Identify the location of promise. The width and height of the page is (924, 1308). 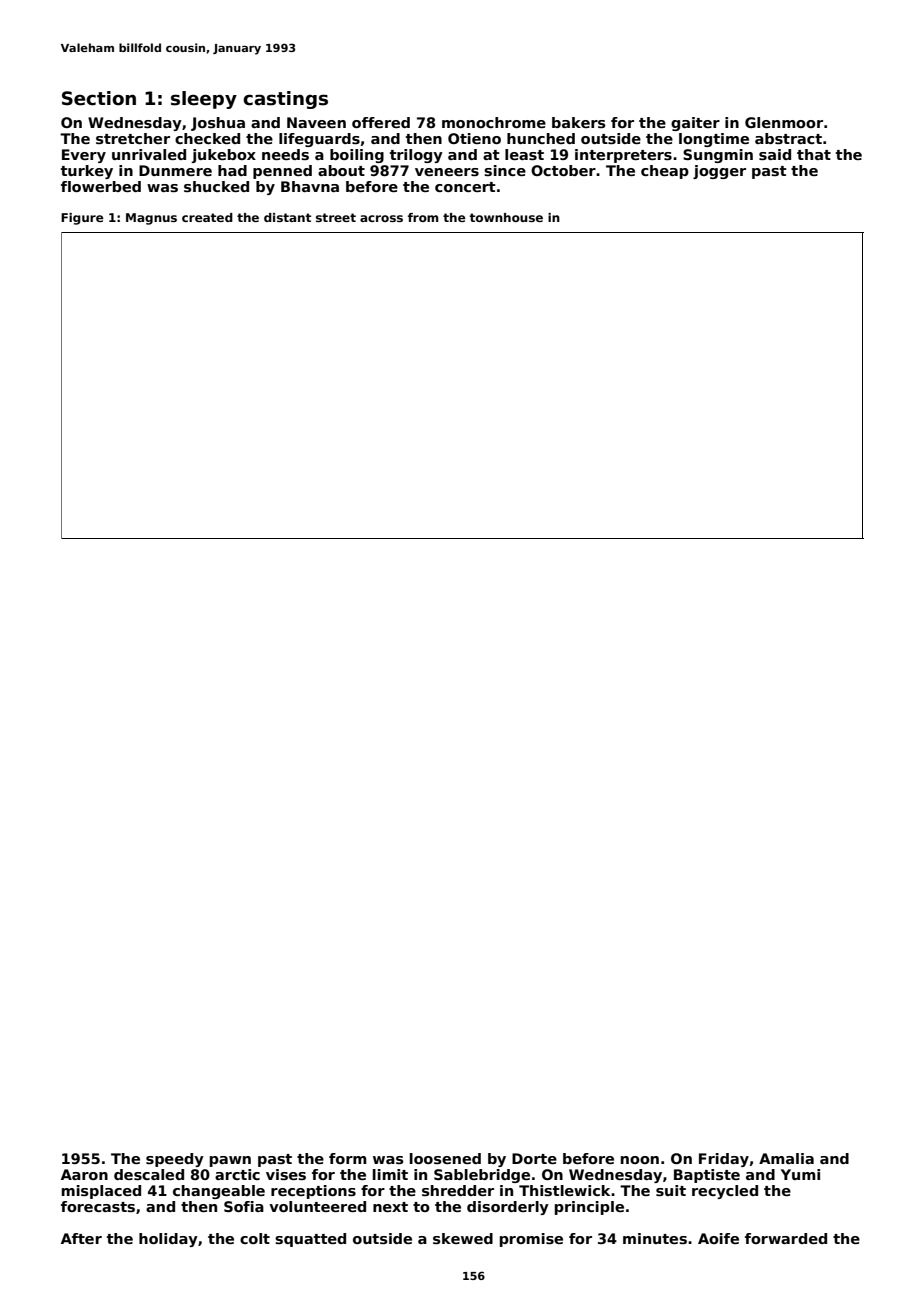
(531, 1240).
